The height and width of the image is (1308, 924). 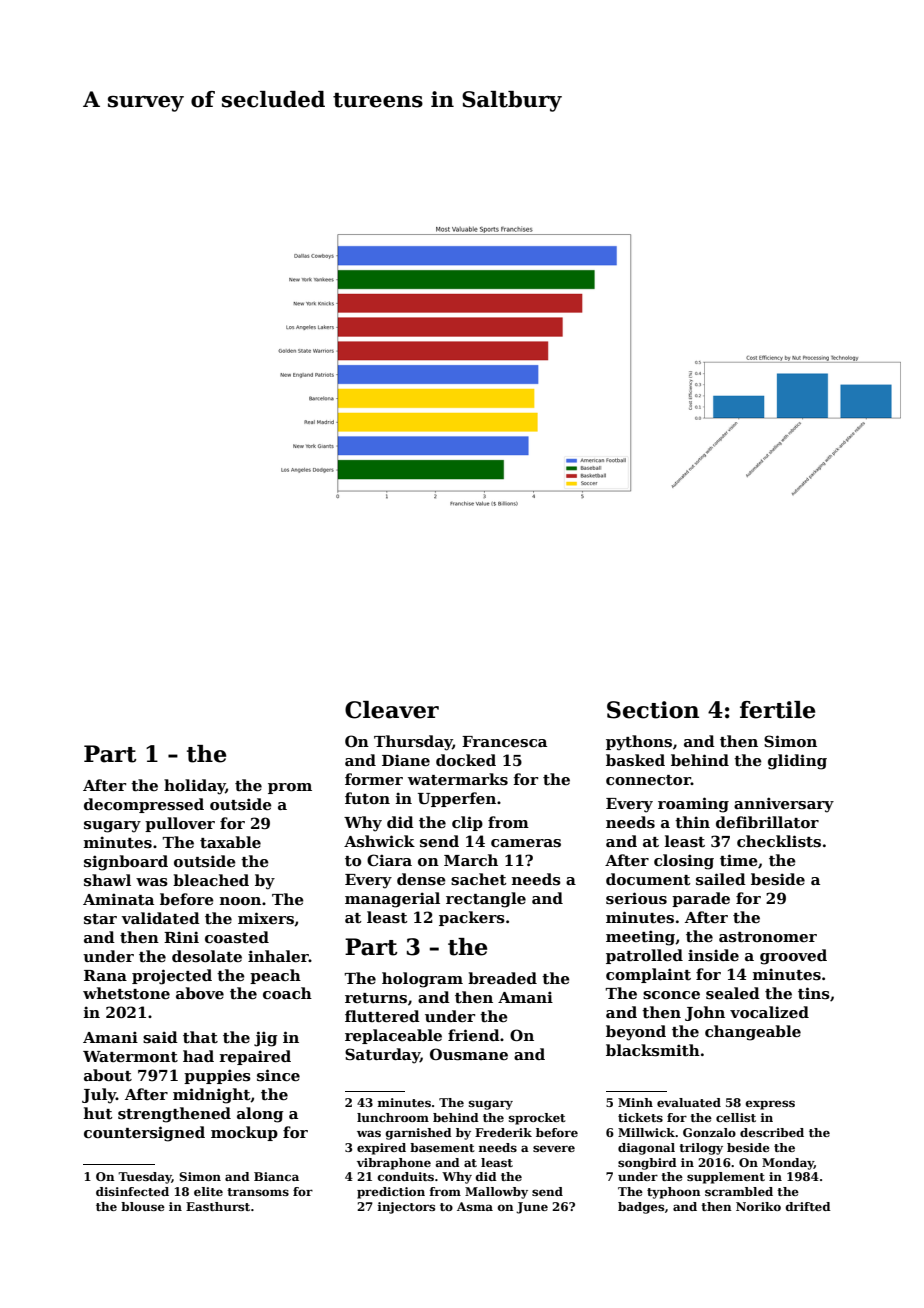 I want to click on Rana, so click(x=105, y=975).
